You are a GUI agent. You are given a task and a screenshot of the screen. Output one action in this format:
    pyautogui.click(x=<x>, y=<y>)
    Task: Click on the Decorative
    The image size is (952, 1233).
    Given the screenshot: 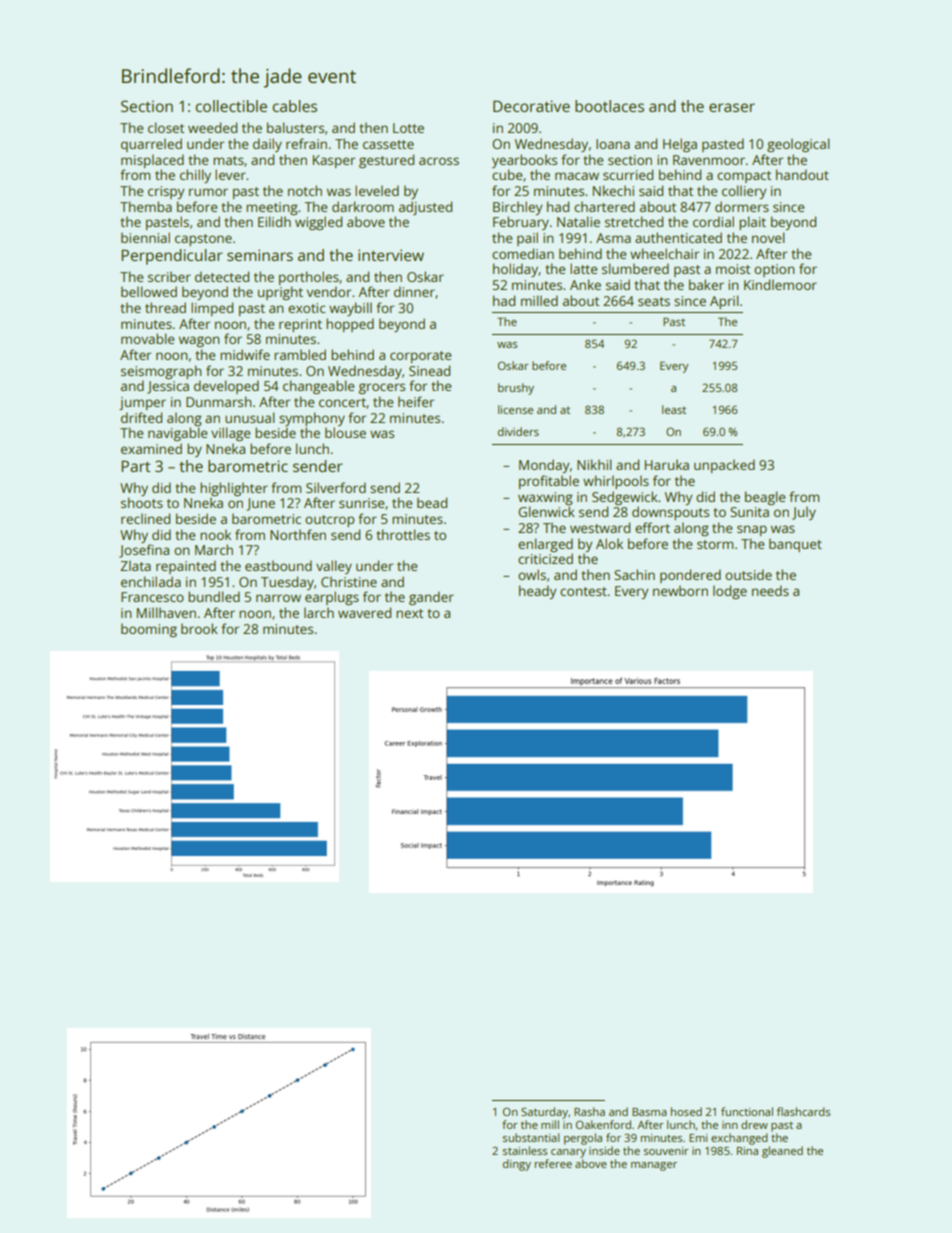 What is the action you would take?
    pyautogui.click(x=531, y=106)
